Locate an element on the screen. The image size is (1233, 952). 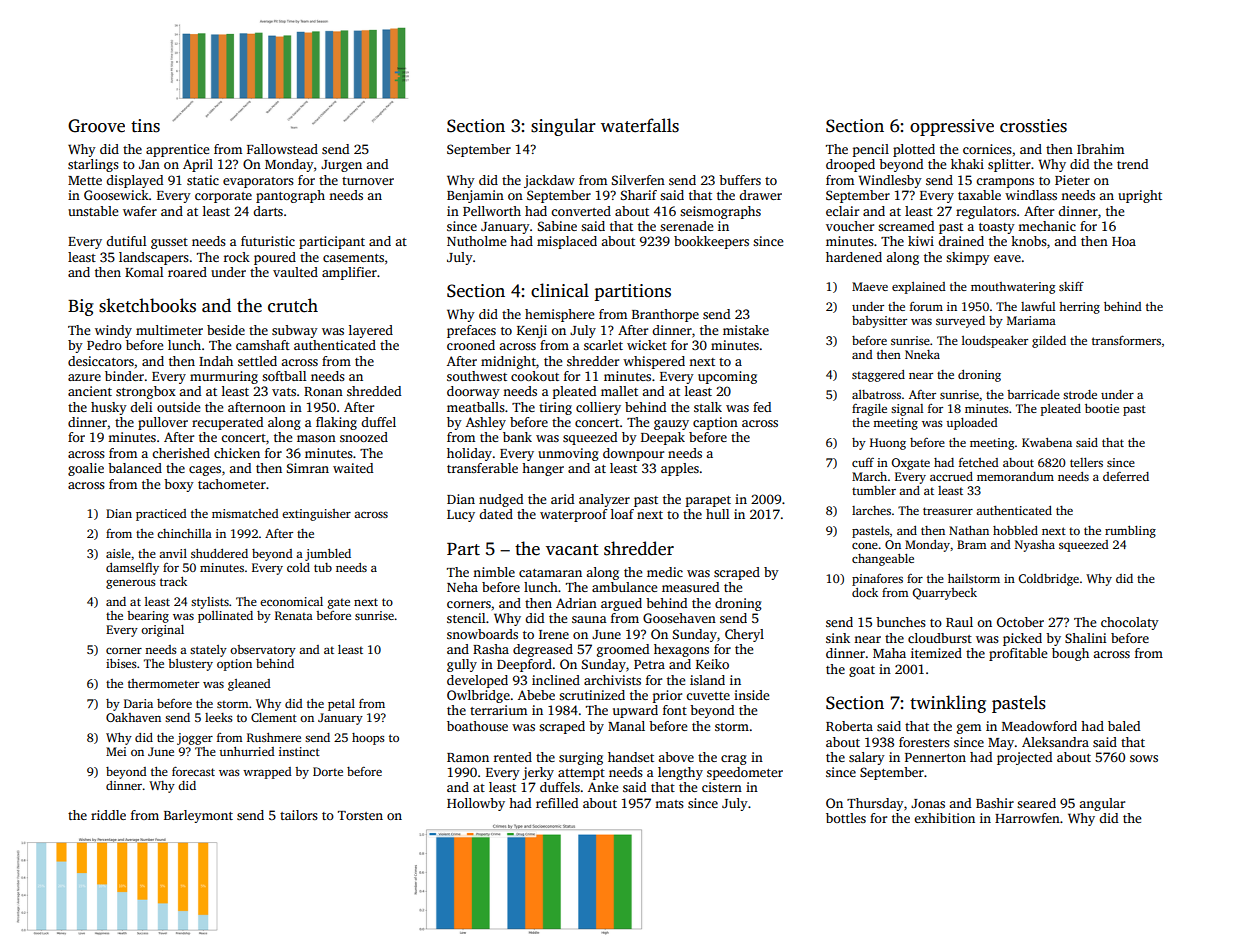
mats is located at coordinates (669, 804).
